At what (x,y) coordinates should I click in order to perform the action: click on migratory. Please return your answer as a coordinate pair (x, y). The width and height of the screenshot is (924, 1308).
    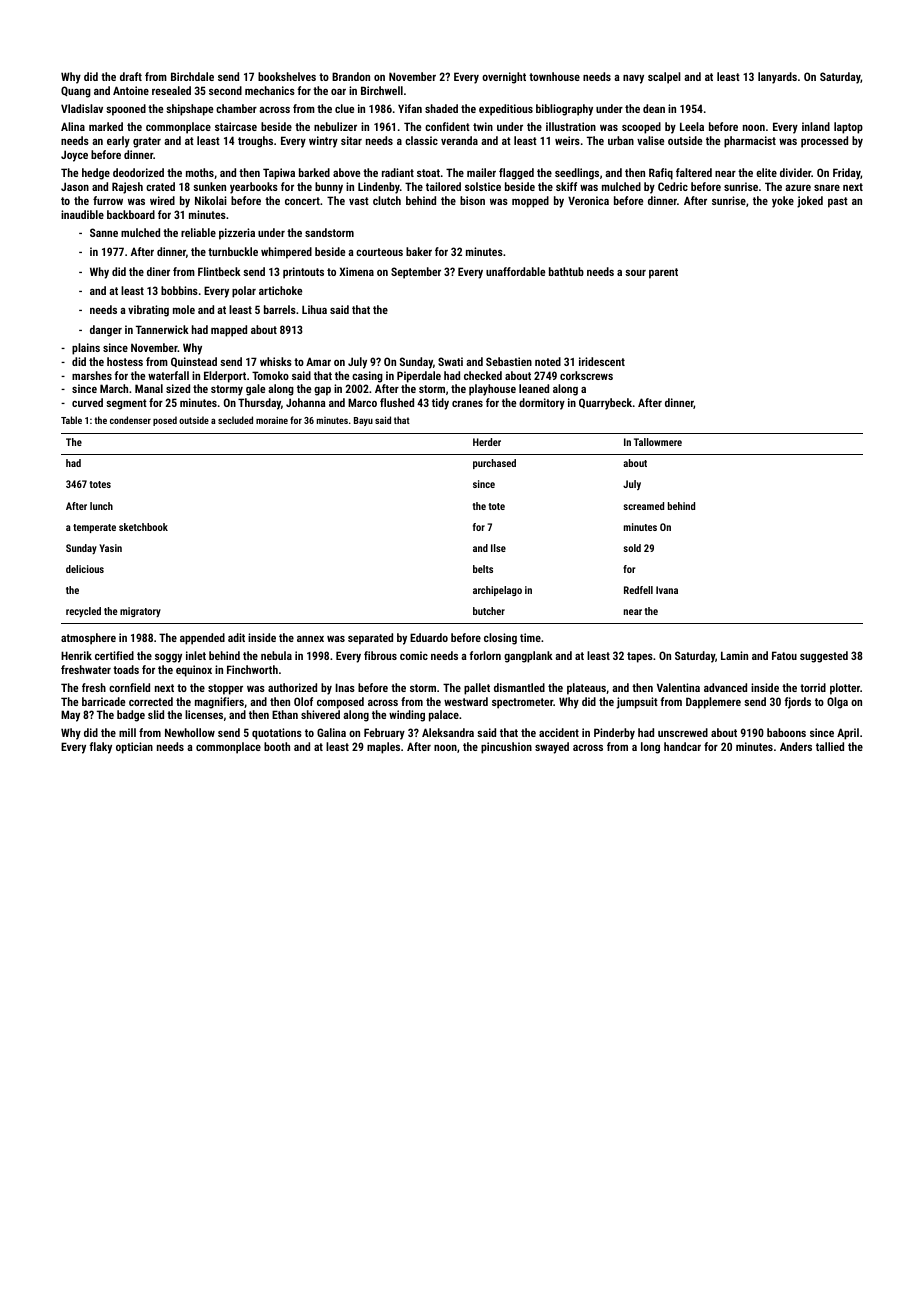
    Looking at the image, I should click on (140, 612).
